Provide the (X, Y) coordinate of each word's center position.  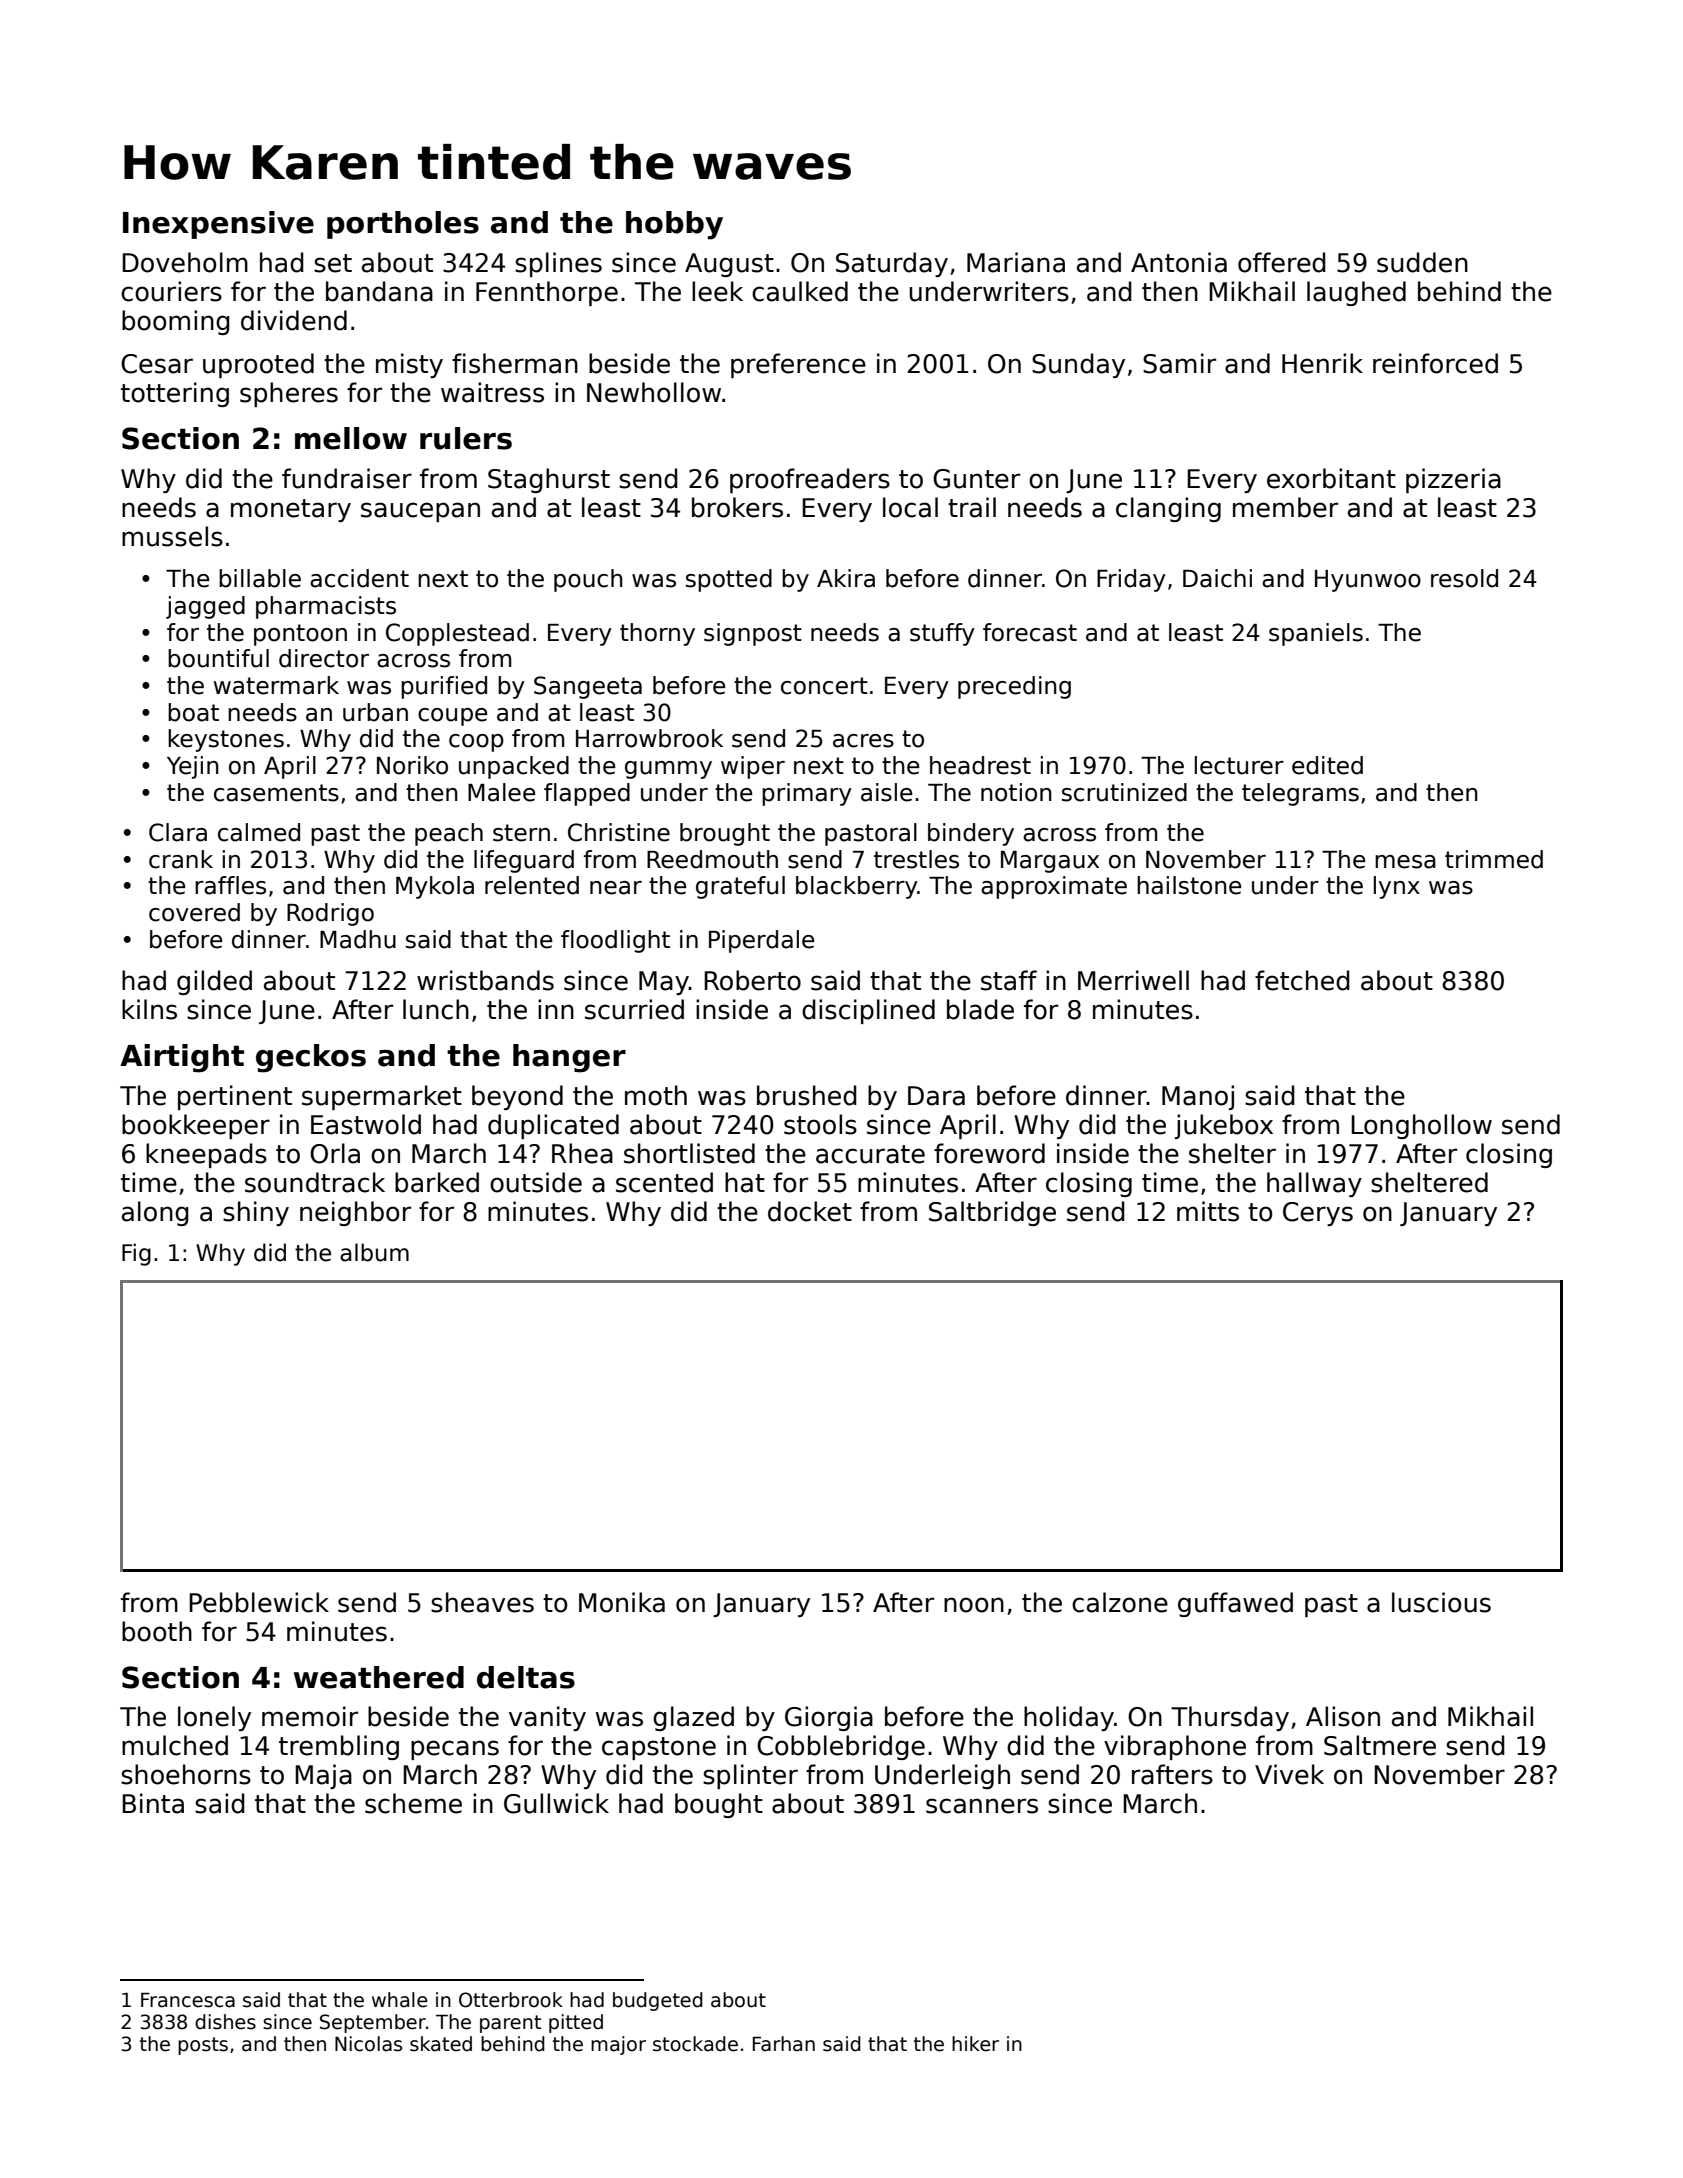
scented (664, 1182)
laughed (1356, 293)
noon (974, 1605)
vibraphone (1175, 1747)
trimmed (1494, 859)
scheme (413, 1803)
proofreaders (810, 480)
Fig (136, 1254)
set (333, 263)
